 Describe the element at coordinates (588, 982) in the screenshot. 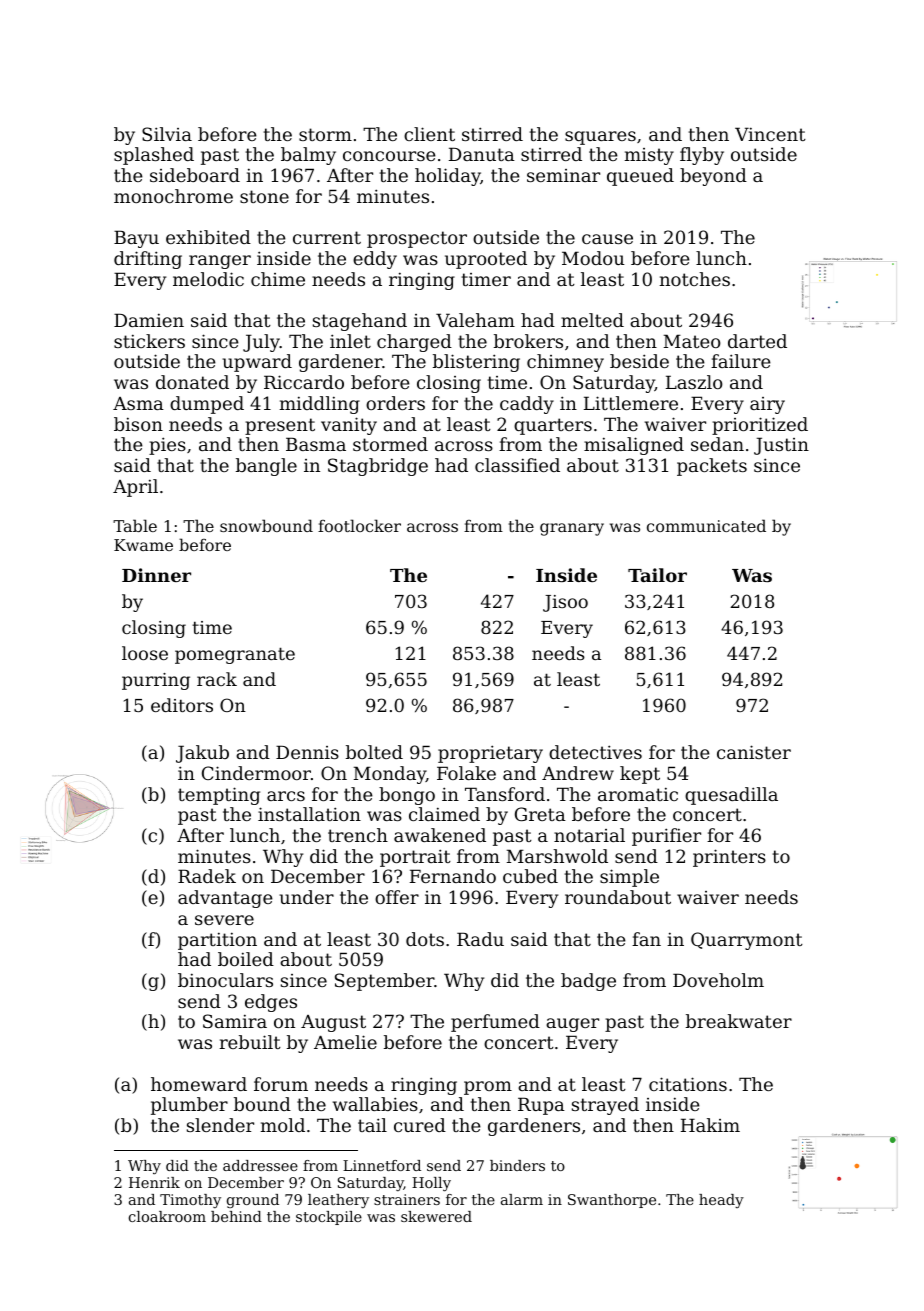

I see `badge` at that location.
